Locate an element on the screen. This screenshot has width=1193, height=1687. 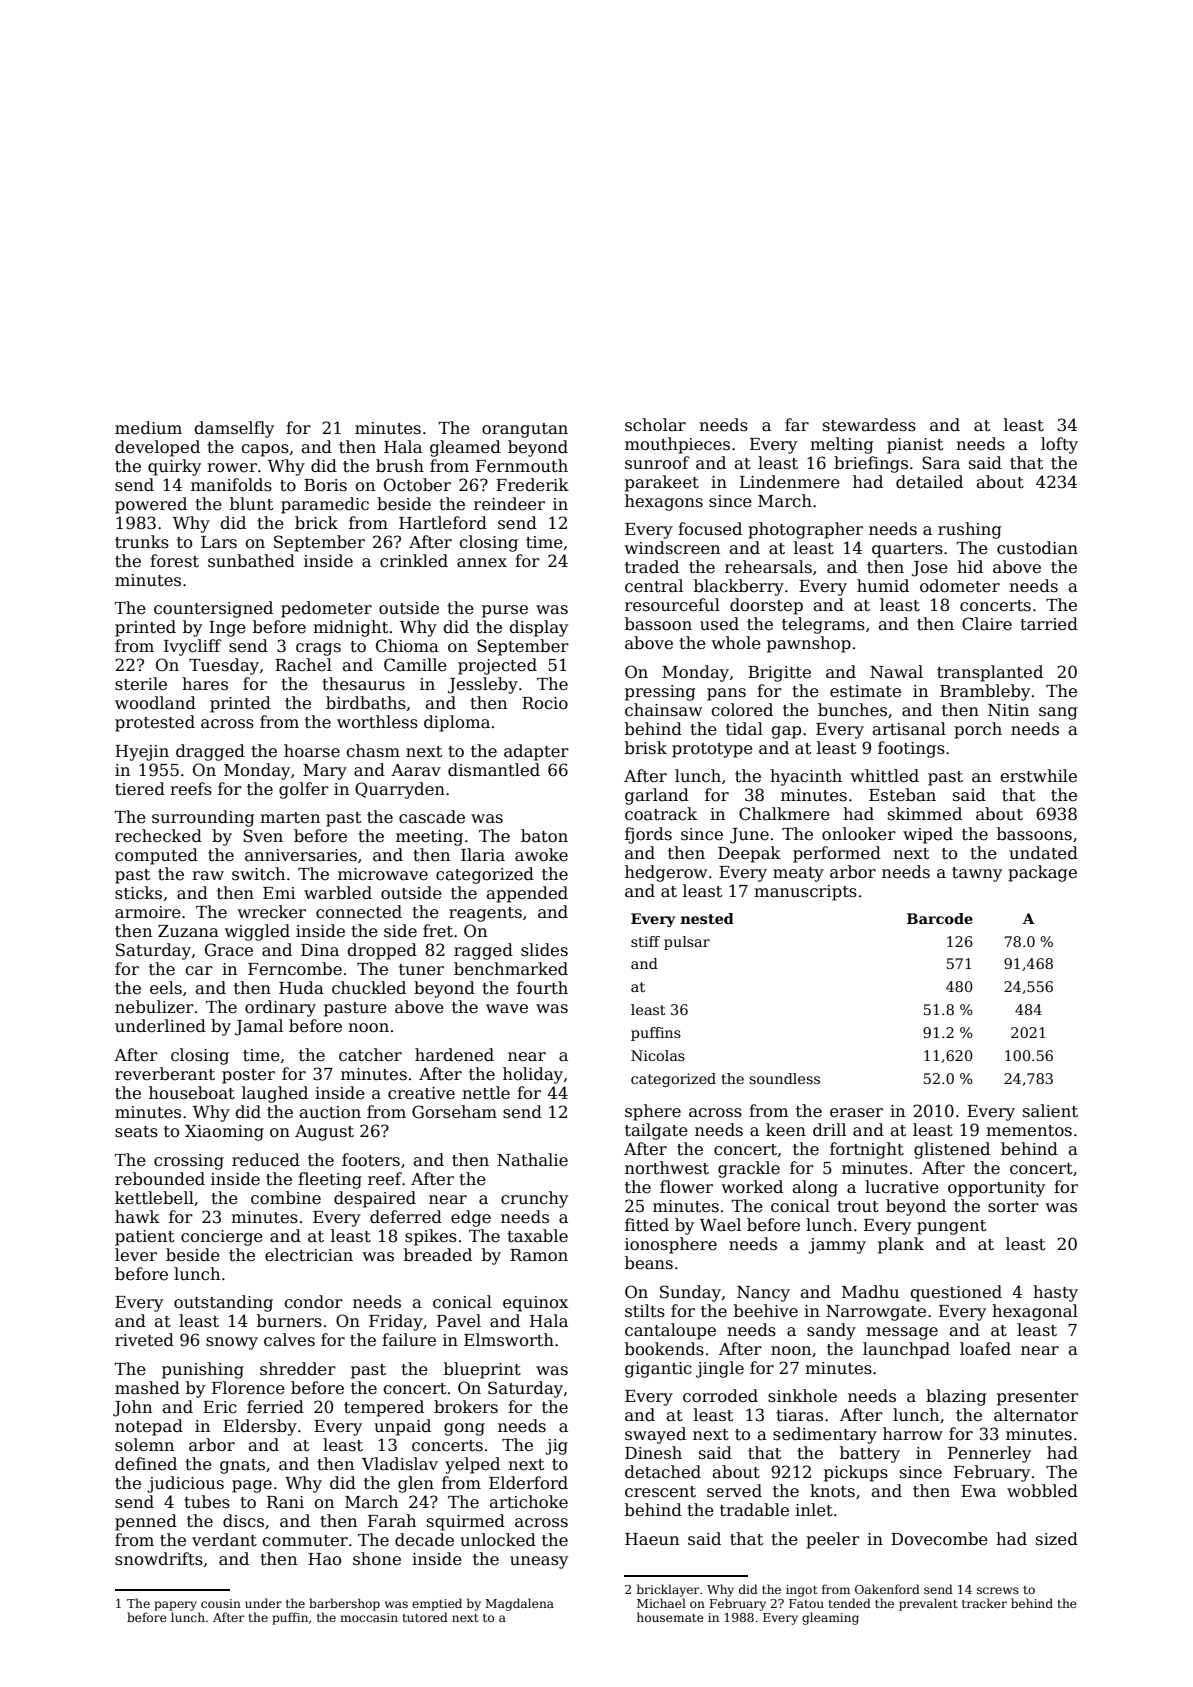
quirky is located at coordinates (174, 467).
